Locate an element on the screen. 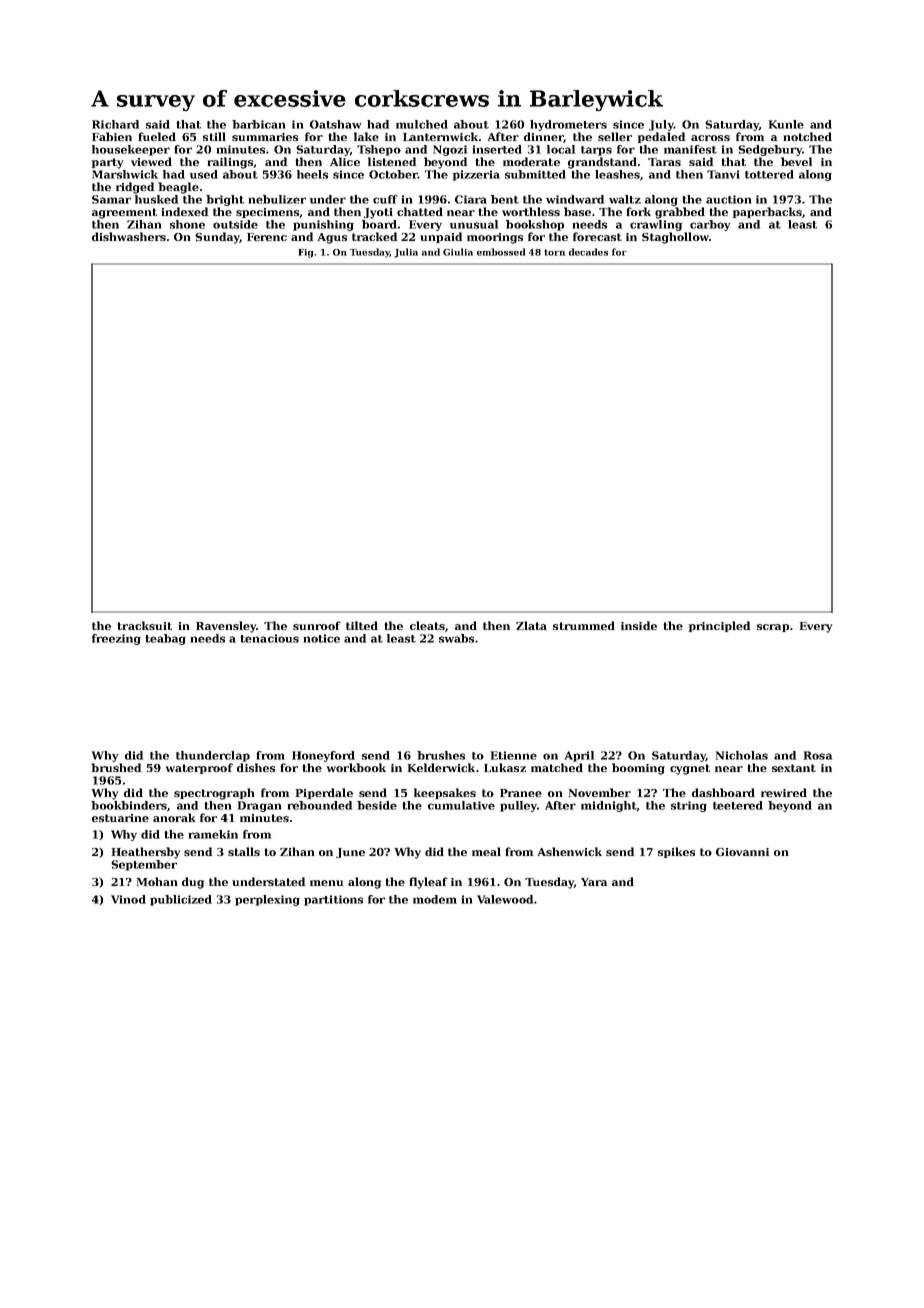 The height and width of the screenshot is (1308, 924). inside is located at coordinates (639, 625).
